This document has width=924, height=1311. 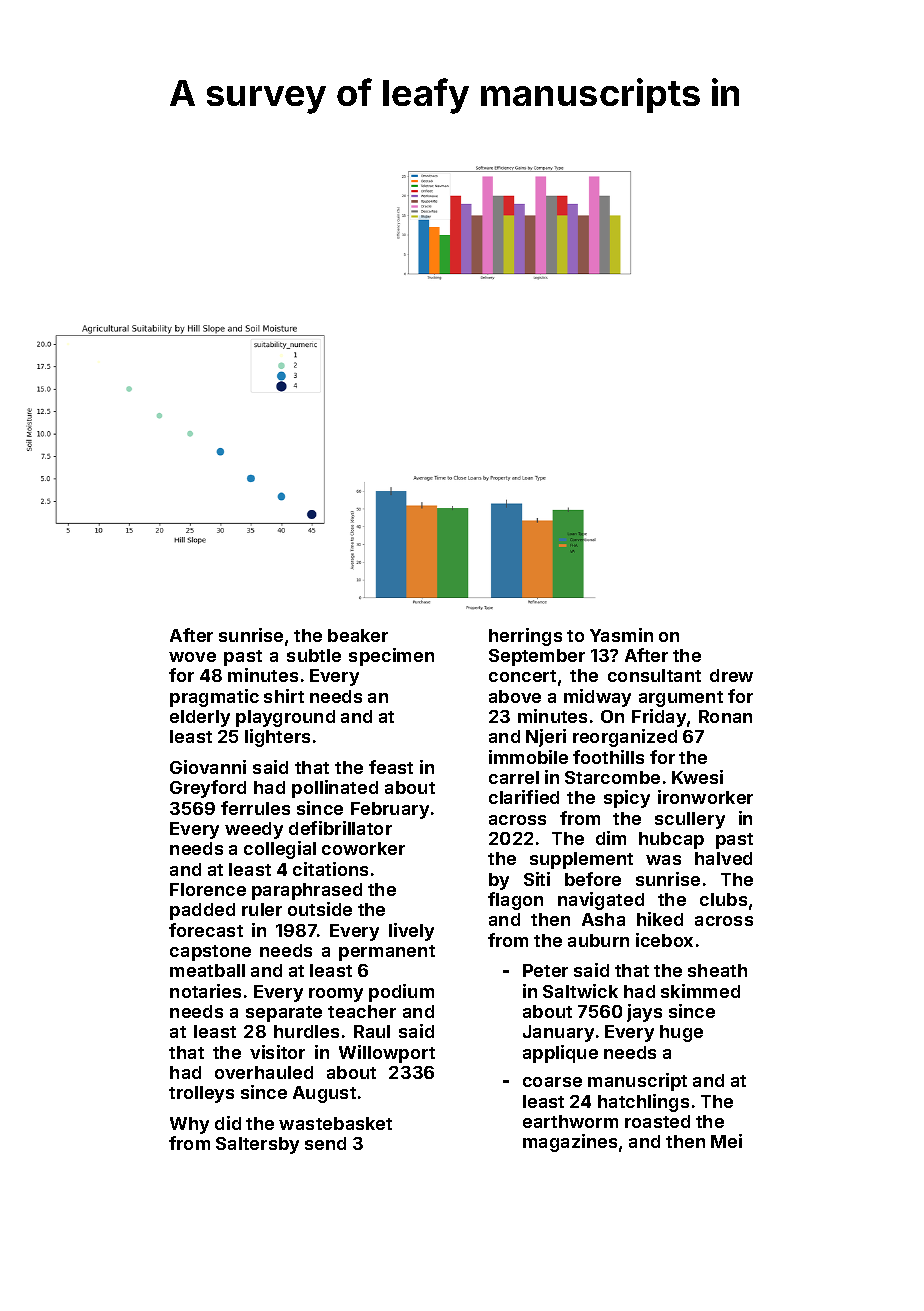 I want to click on specimen, so click(x=391, y=657).
